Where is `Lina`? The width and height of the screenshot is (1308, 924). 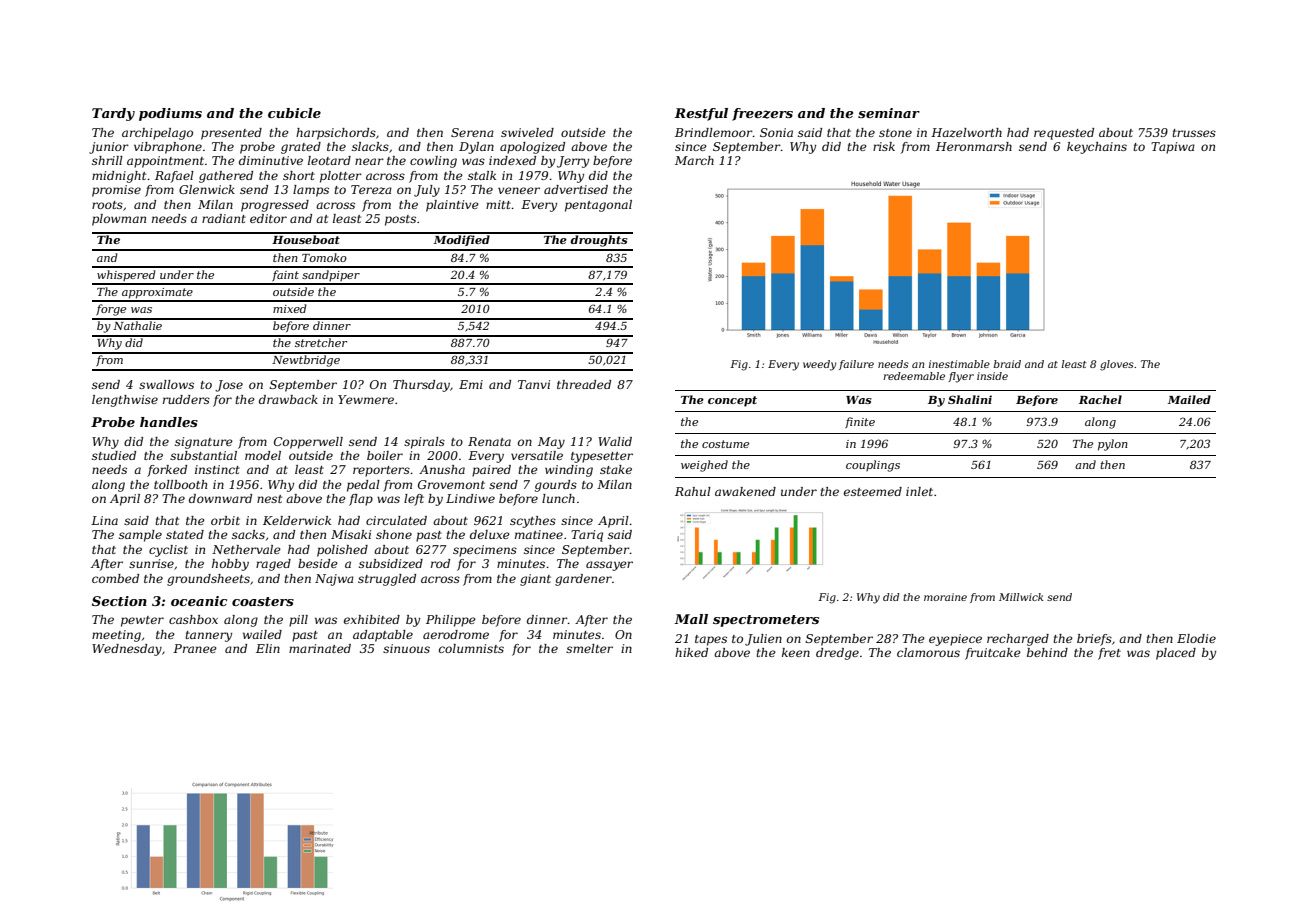 Lina is located at coordinates (104, 520).
